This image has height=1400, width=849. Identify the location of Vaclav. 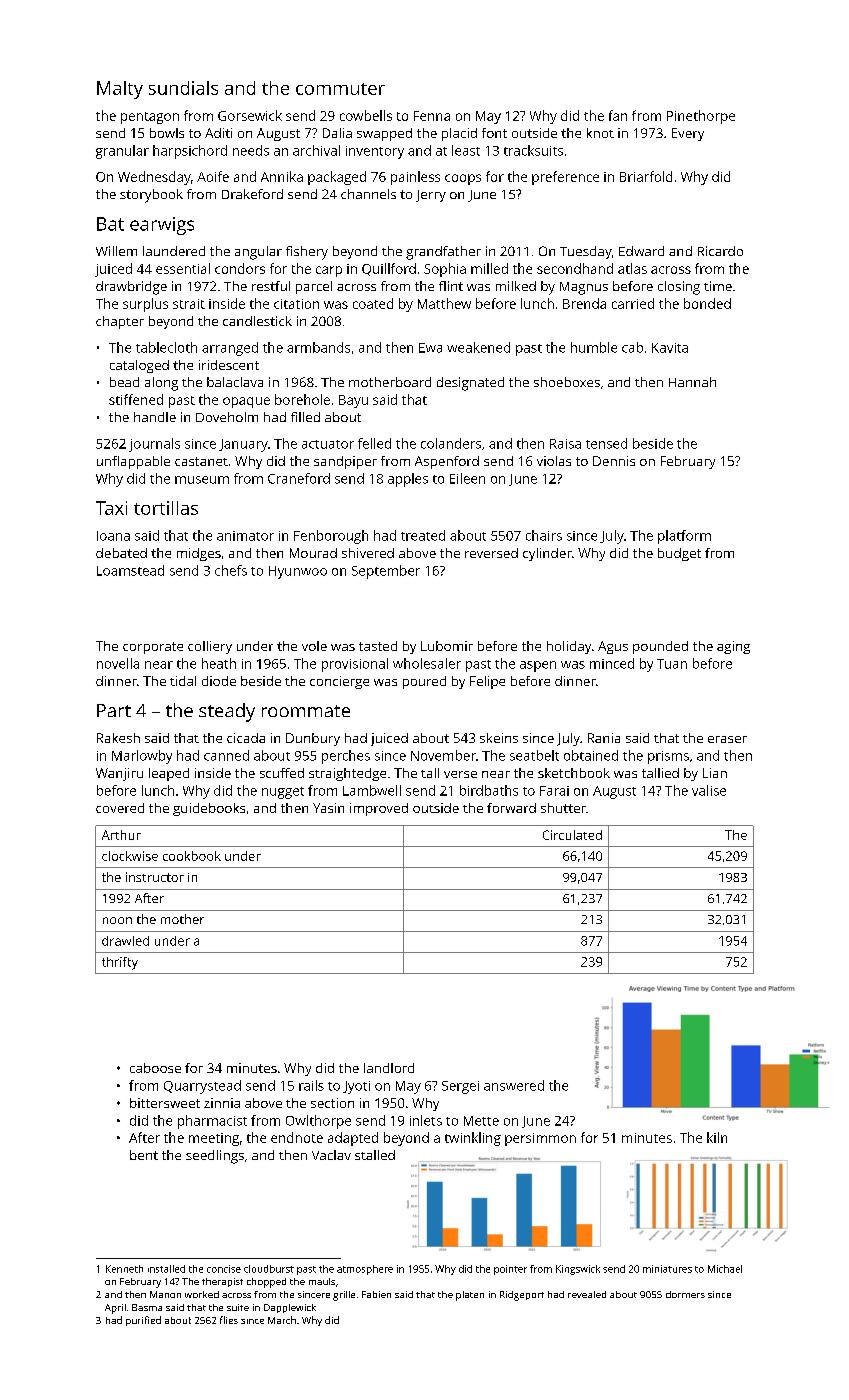
(331, 1155).
